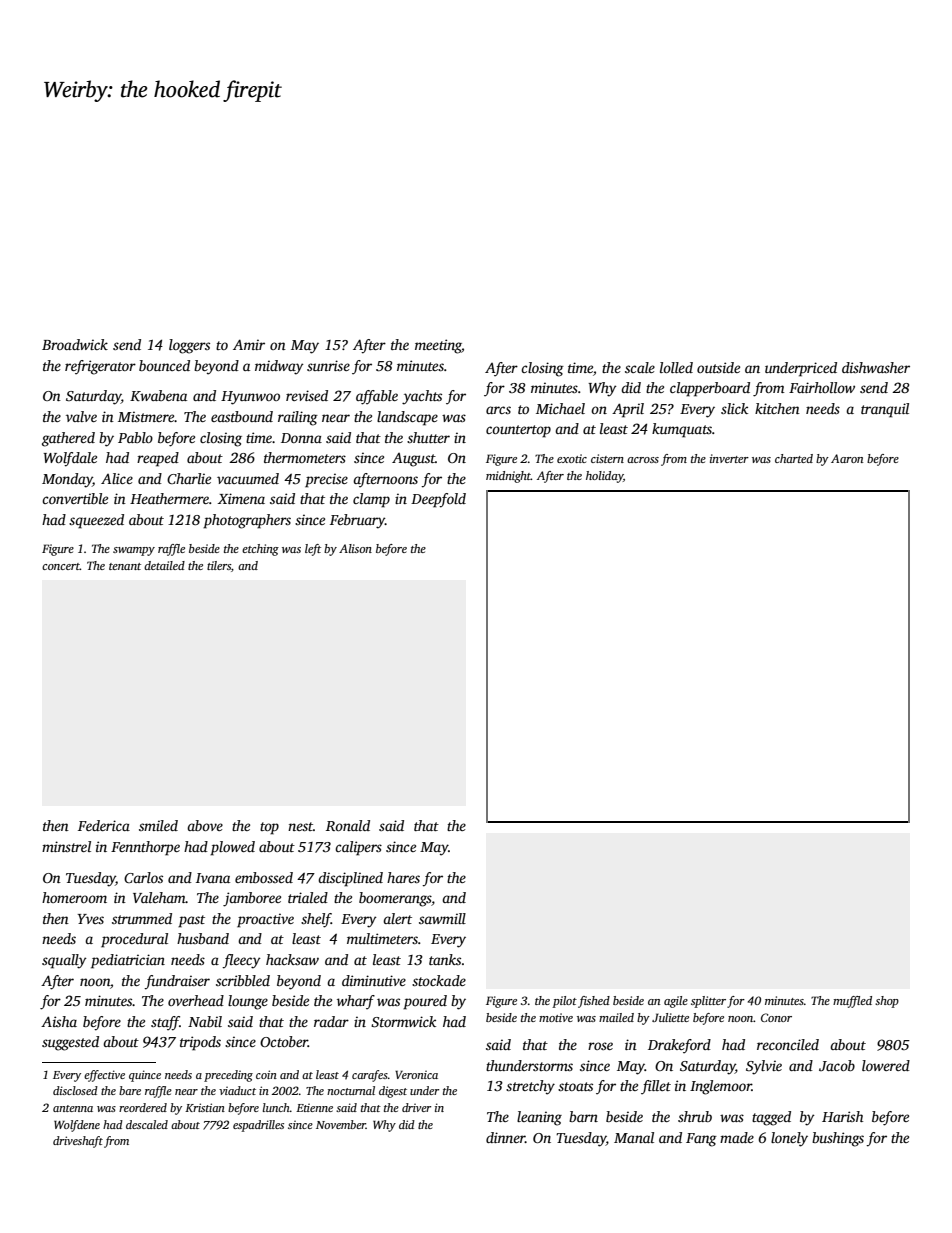  Describe the element at coordinates (348, 825) in the screenshot. I see `Ronald` at that location.
